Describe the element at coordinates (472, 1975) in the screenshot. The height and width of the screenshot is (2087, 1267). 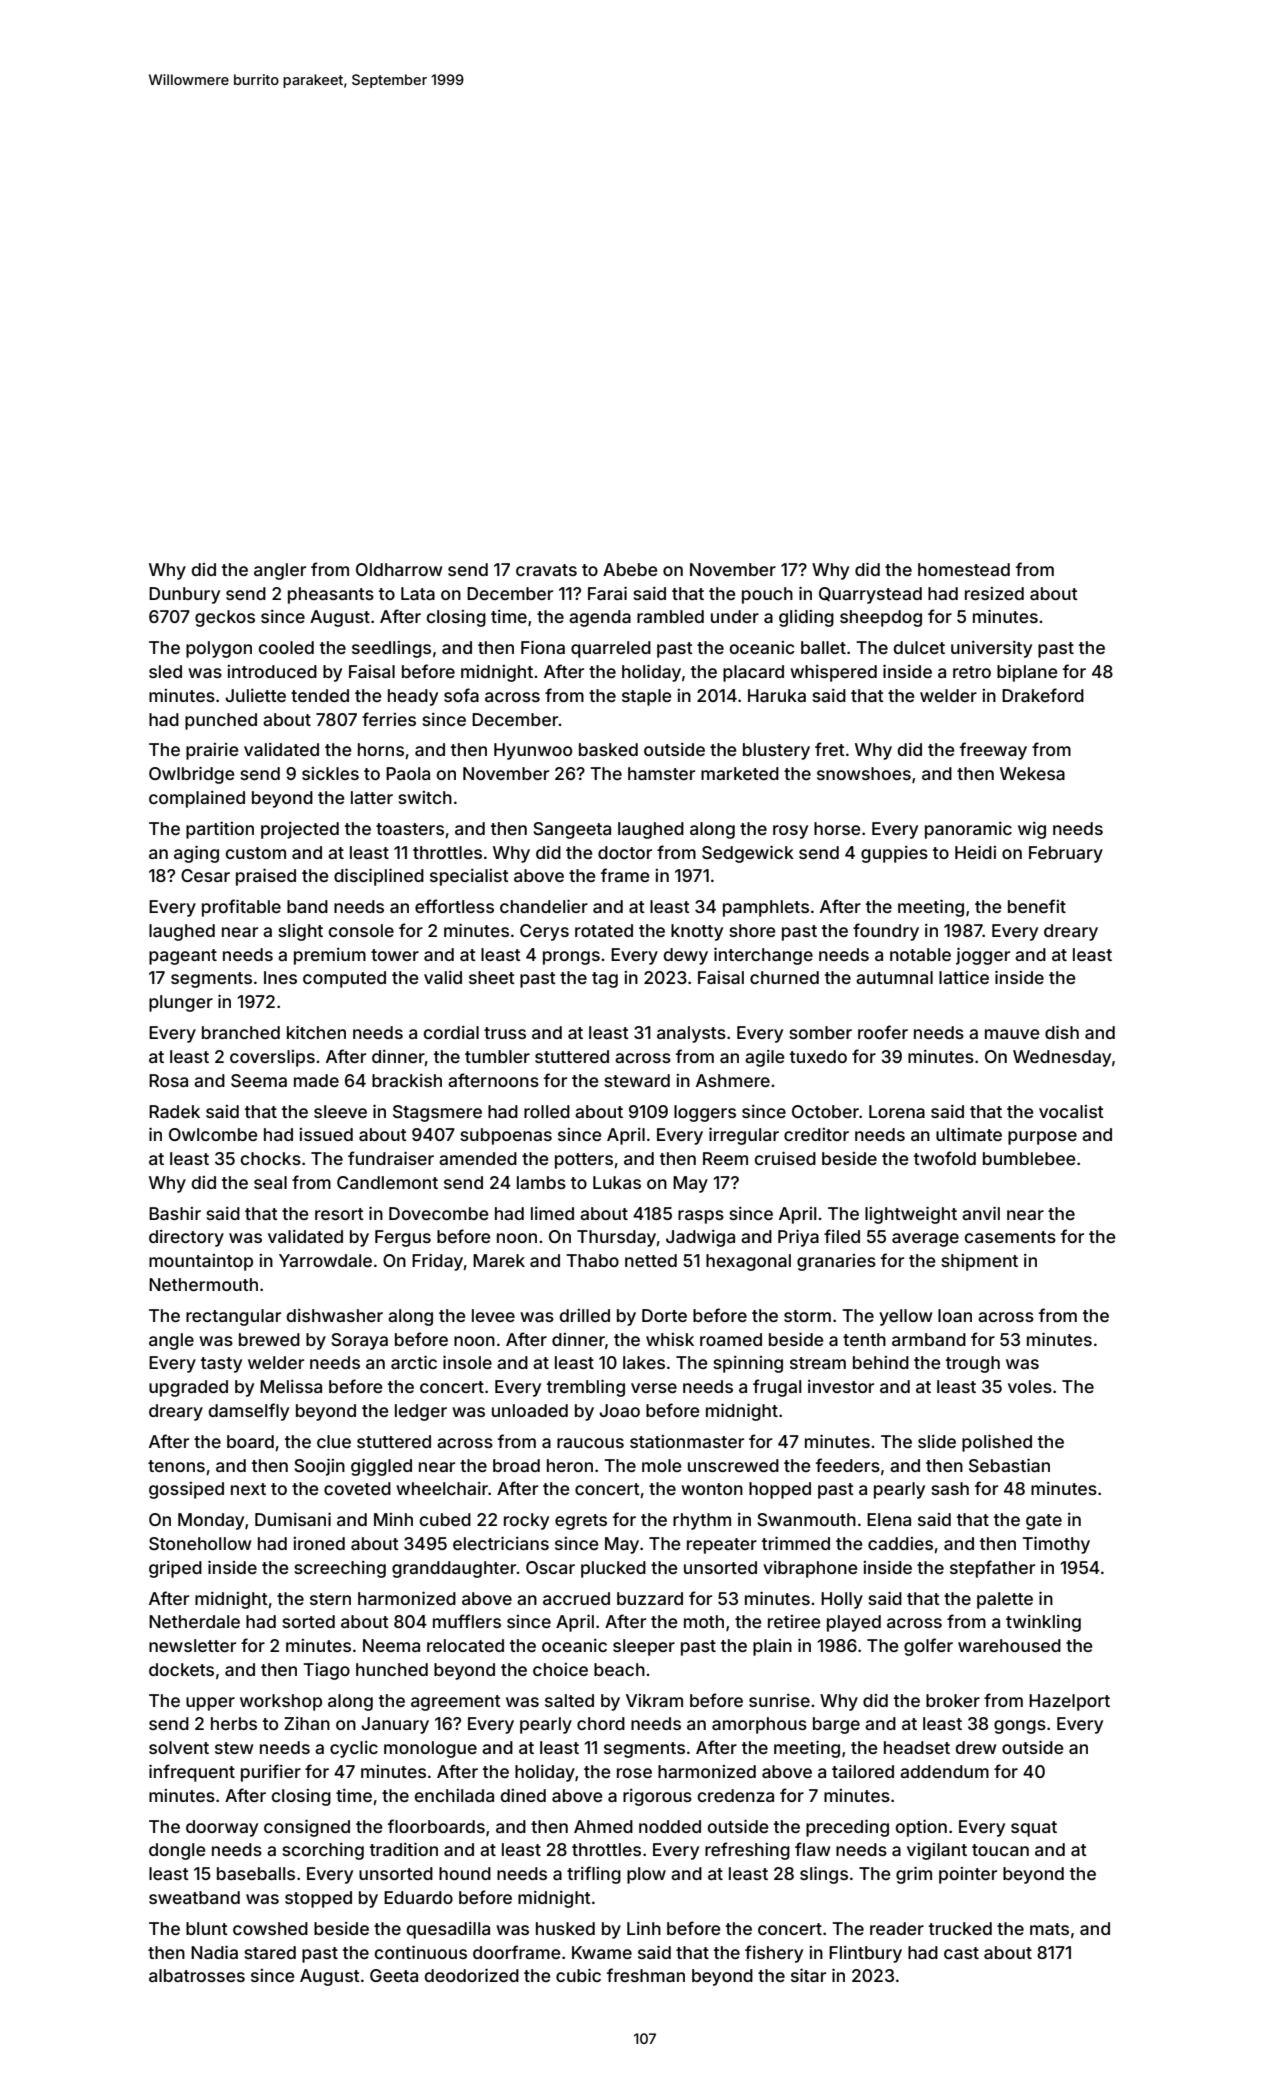
I see `deodorized` at that location.
